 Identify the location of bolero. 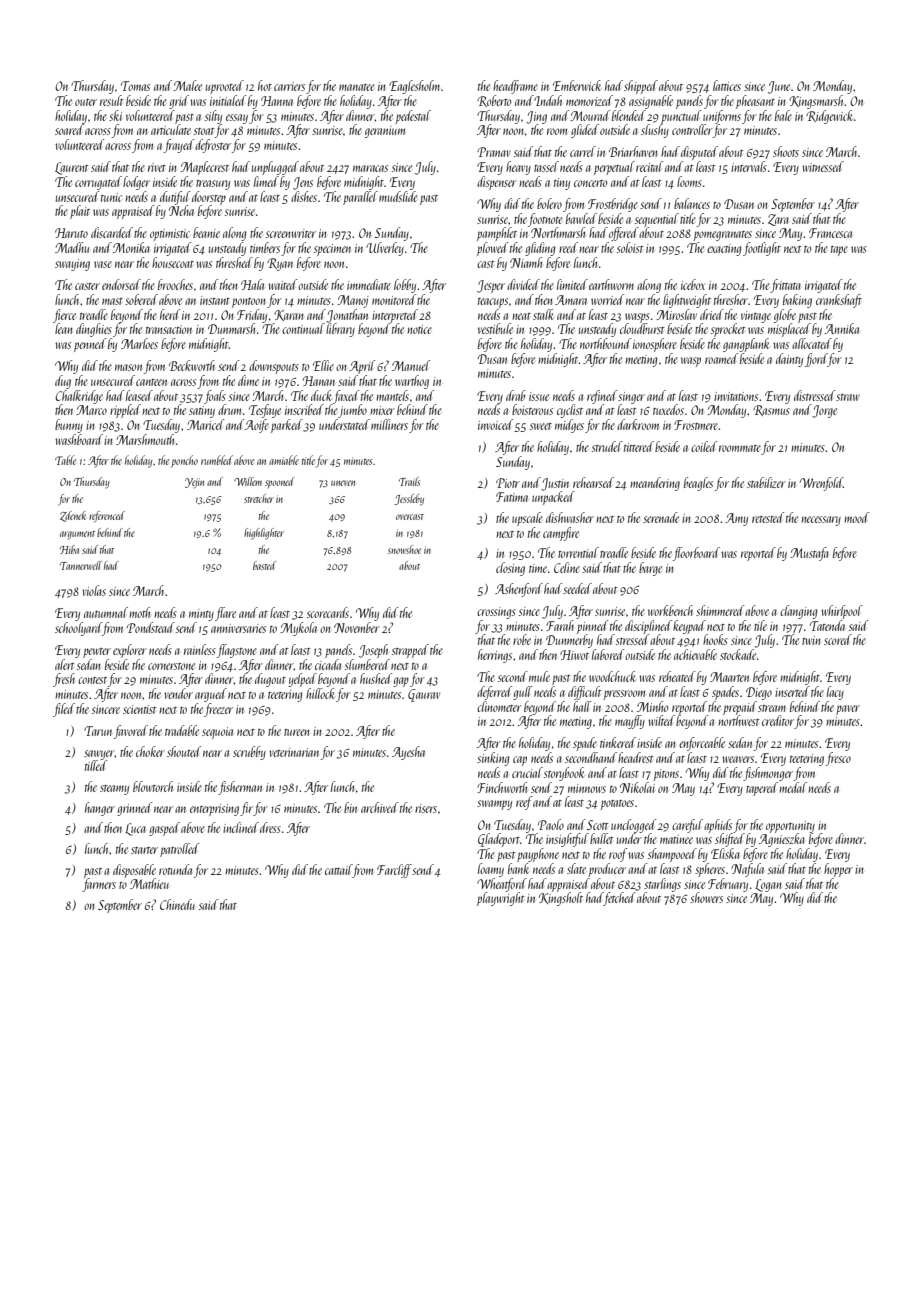
(549, 203).
